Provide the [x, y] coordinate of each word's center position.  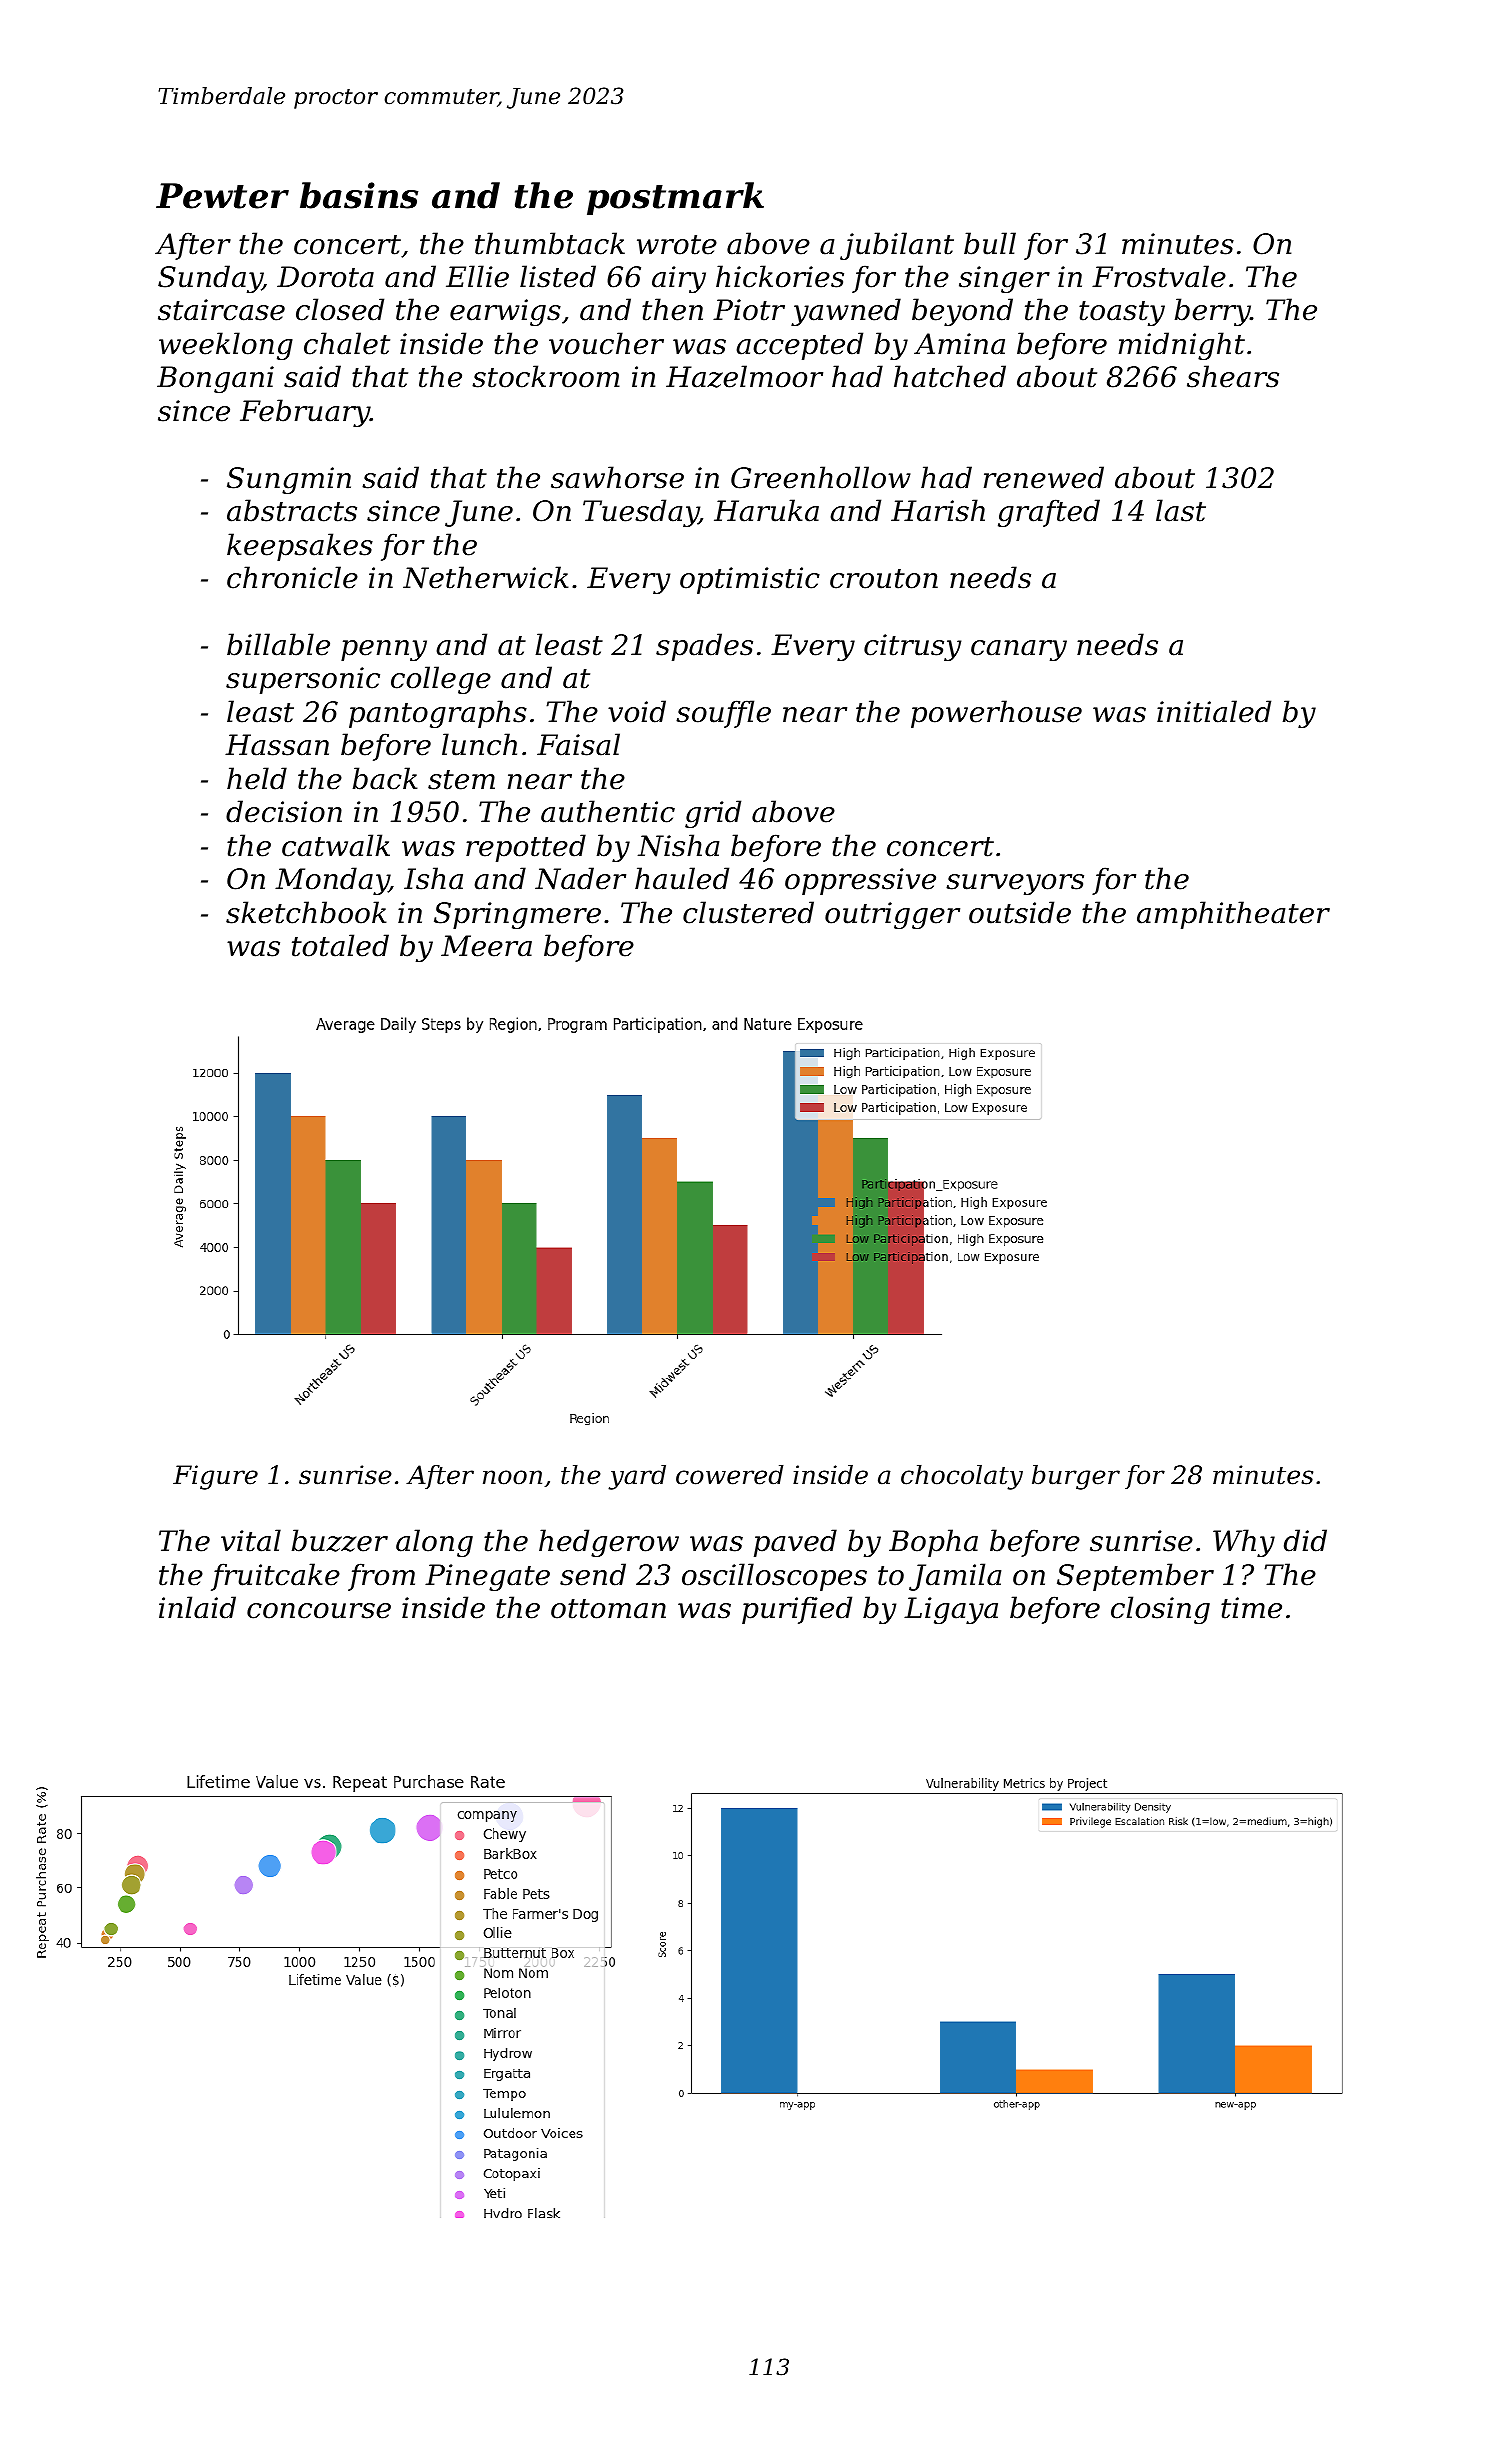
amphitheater [1233, 915]
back [385, 778]
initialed [1214, 711]
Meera [486, 946]
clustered [748, 912]
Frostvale [1159, 276]
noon [512, 1477]
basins [359, 195]
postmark [675, 198]
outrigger [892, 915]
